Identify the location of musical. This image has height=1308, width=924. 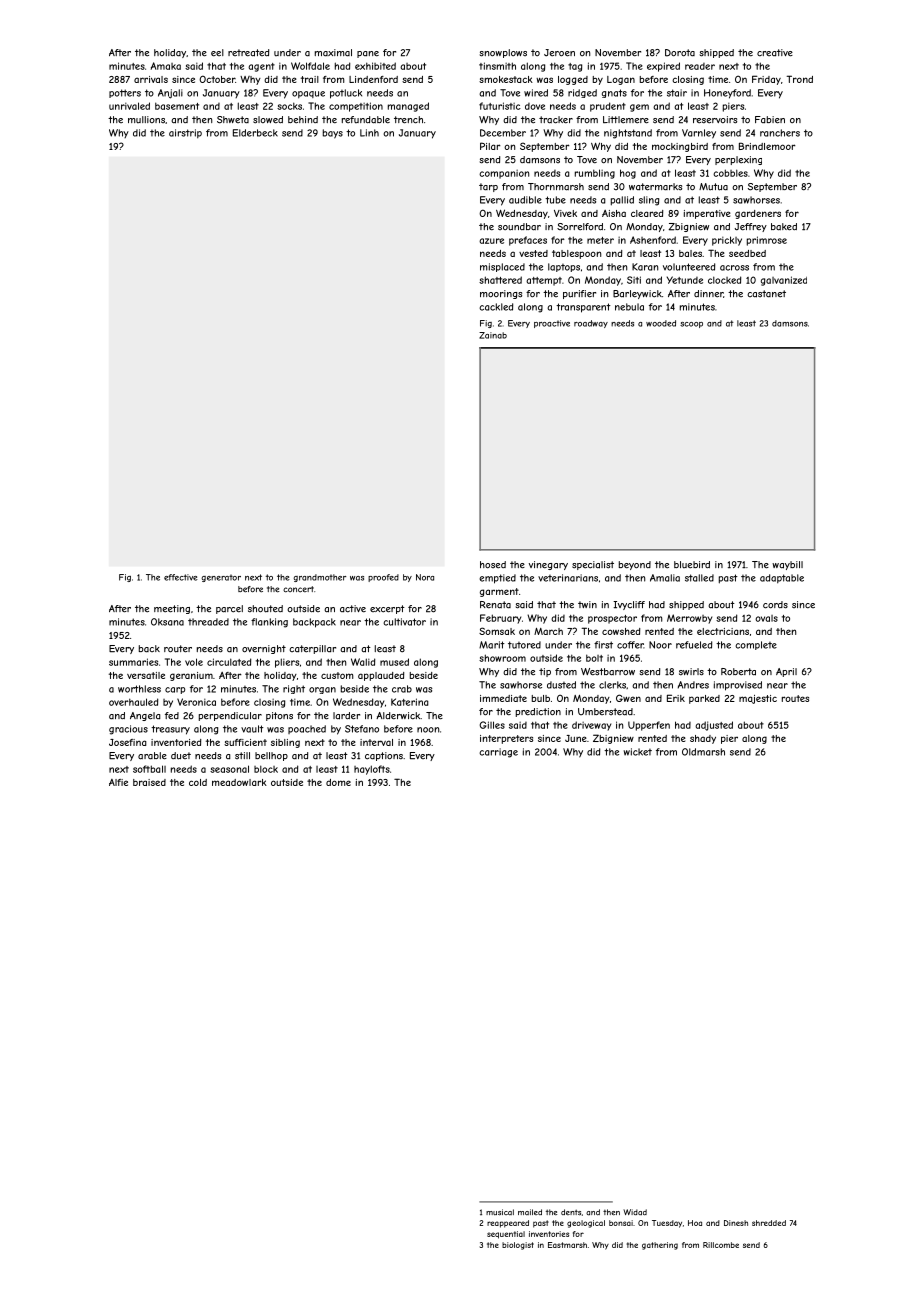
(500, 1212).
